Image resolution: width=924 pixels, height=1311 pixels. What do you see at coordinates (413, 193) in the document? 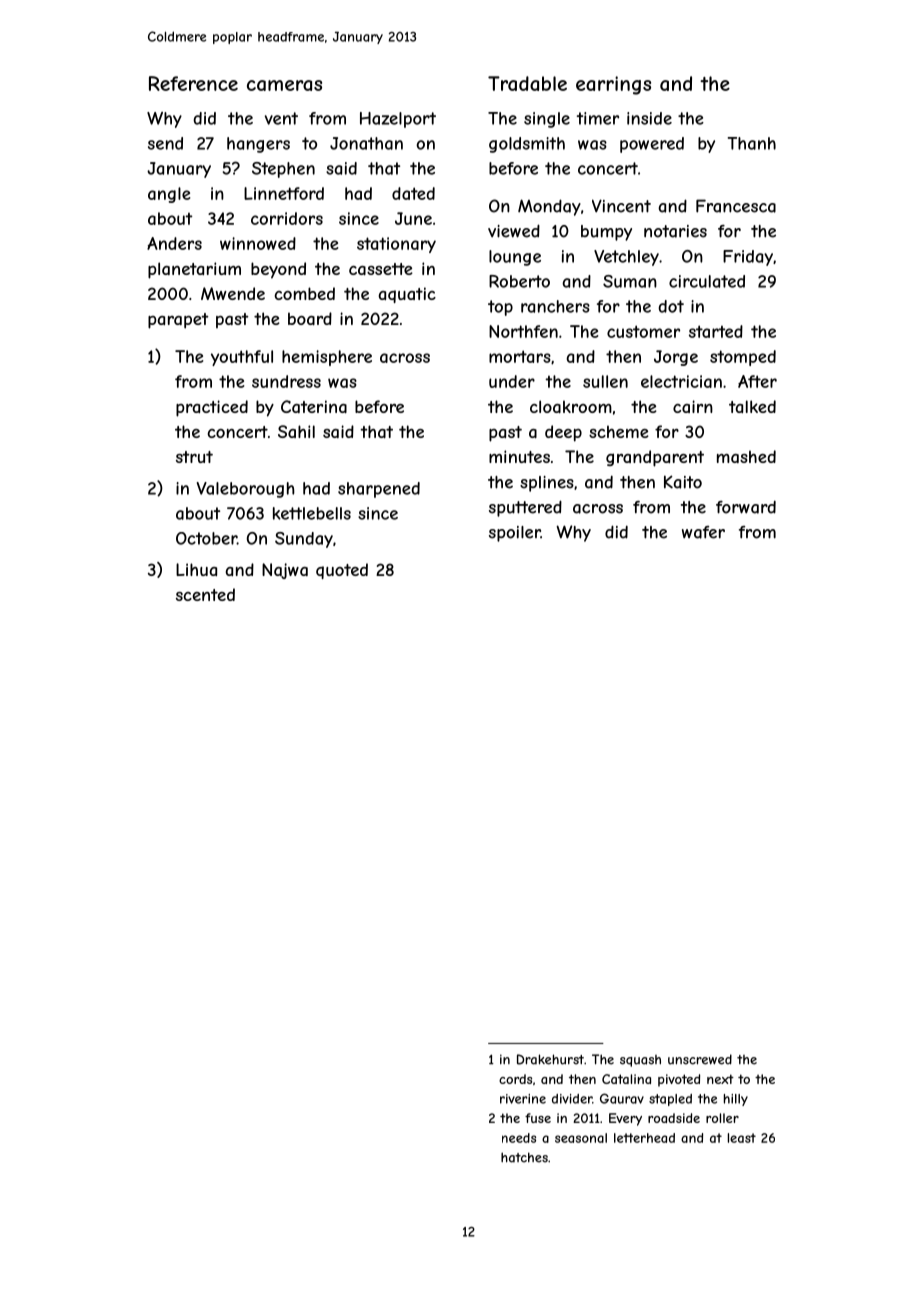
I see `dated` at bounding box center [413, 193].
